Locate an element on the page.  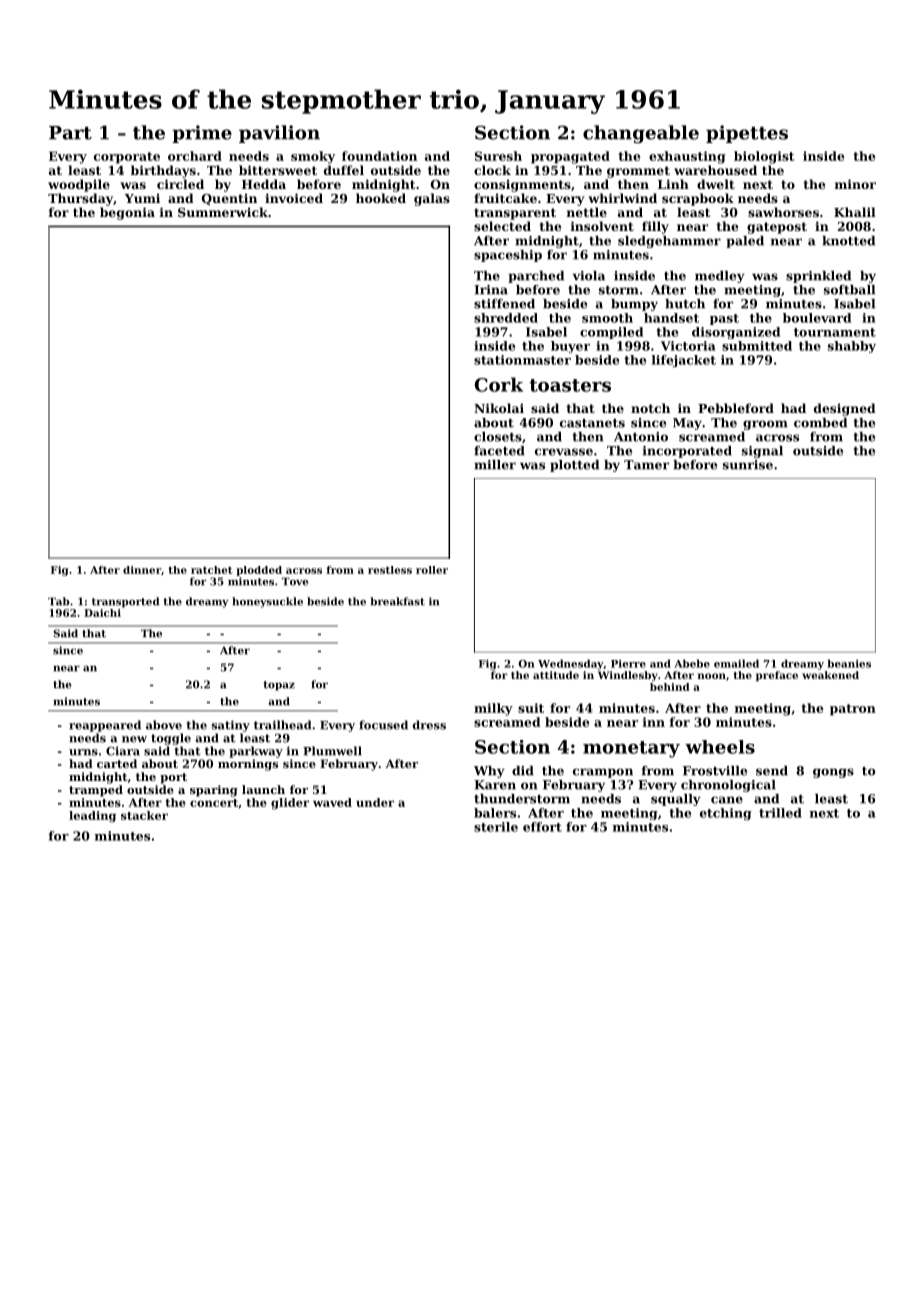
concert is located at coordinates (214, 803).
